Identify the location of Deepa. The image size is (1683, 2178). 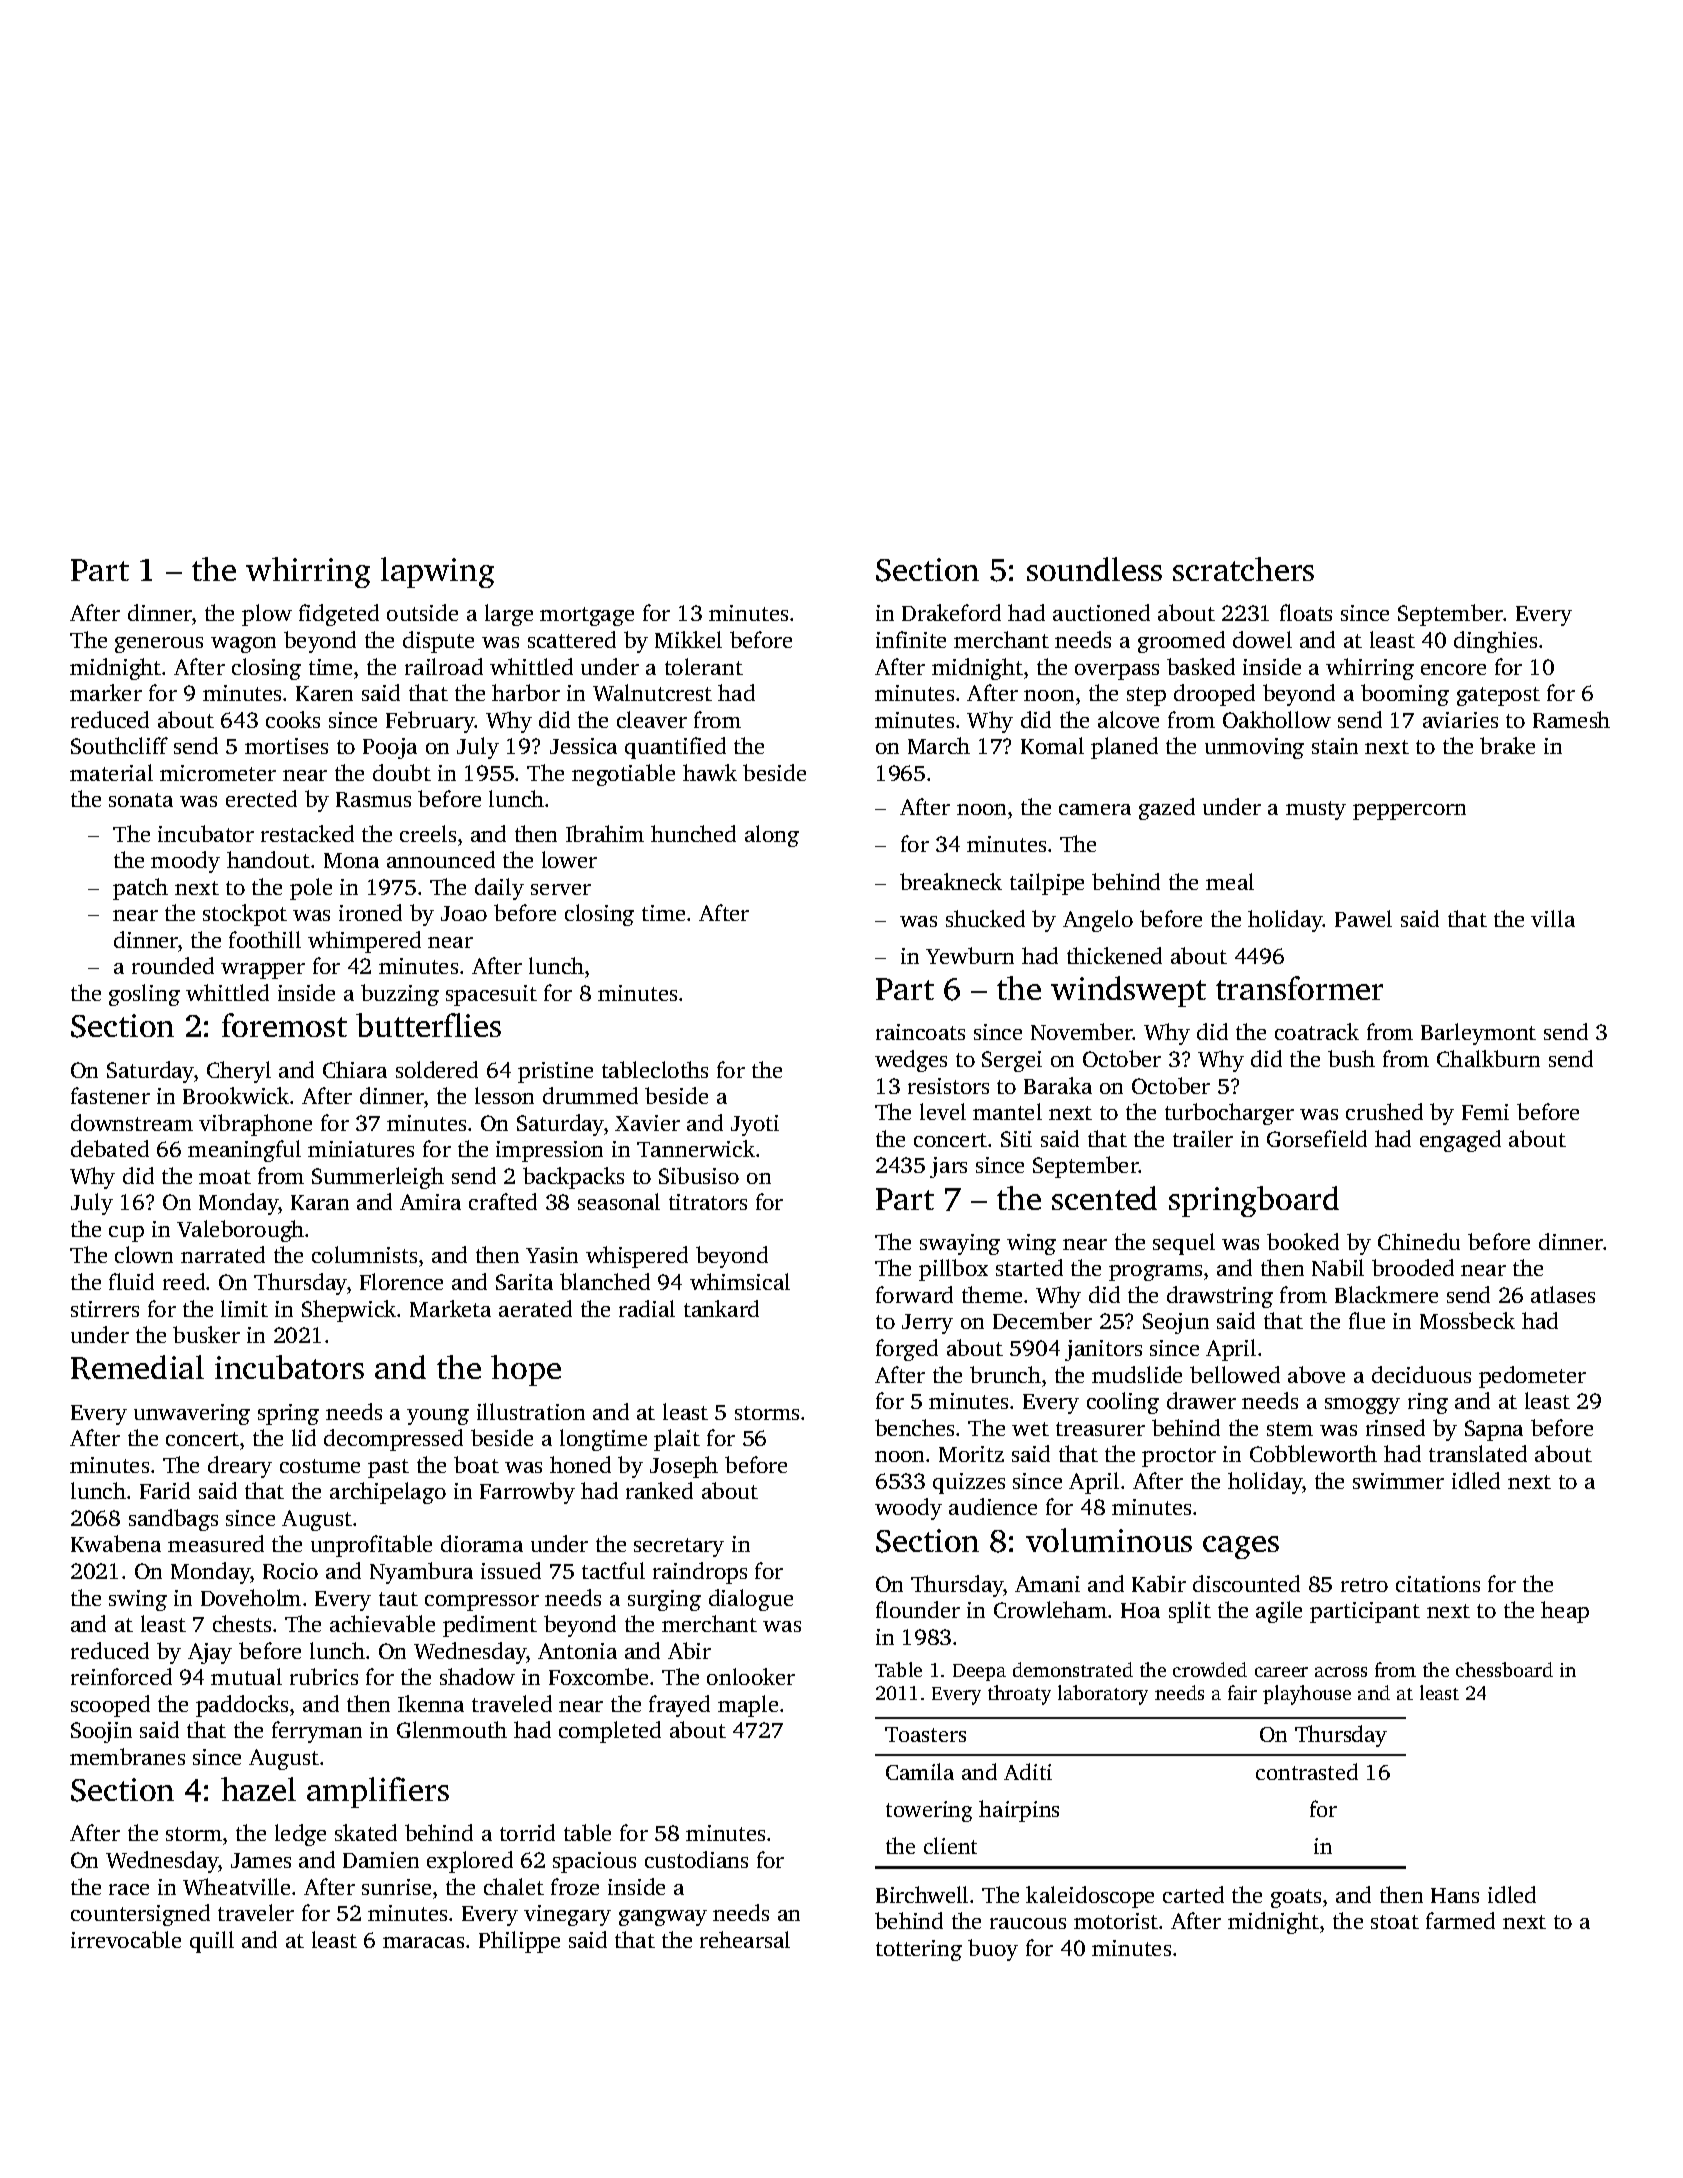
(979, 1672).
